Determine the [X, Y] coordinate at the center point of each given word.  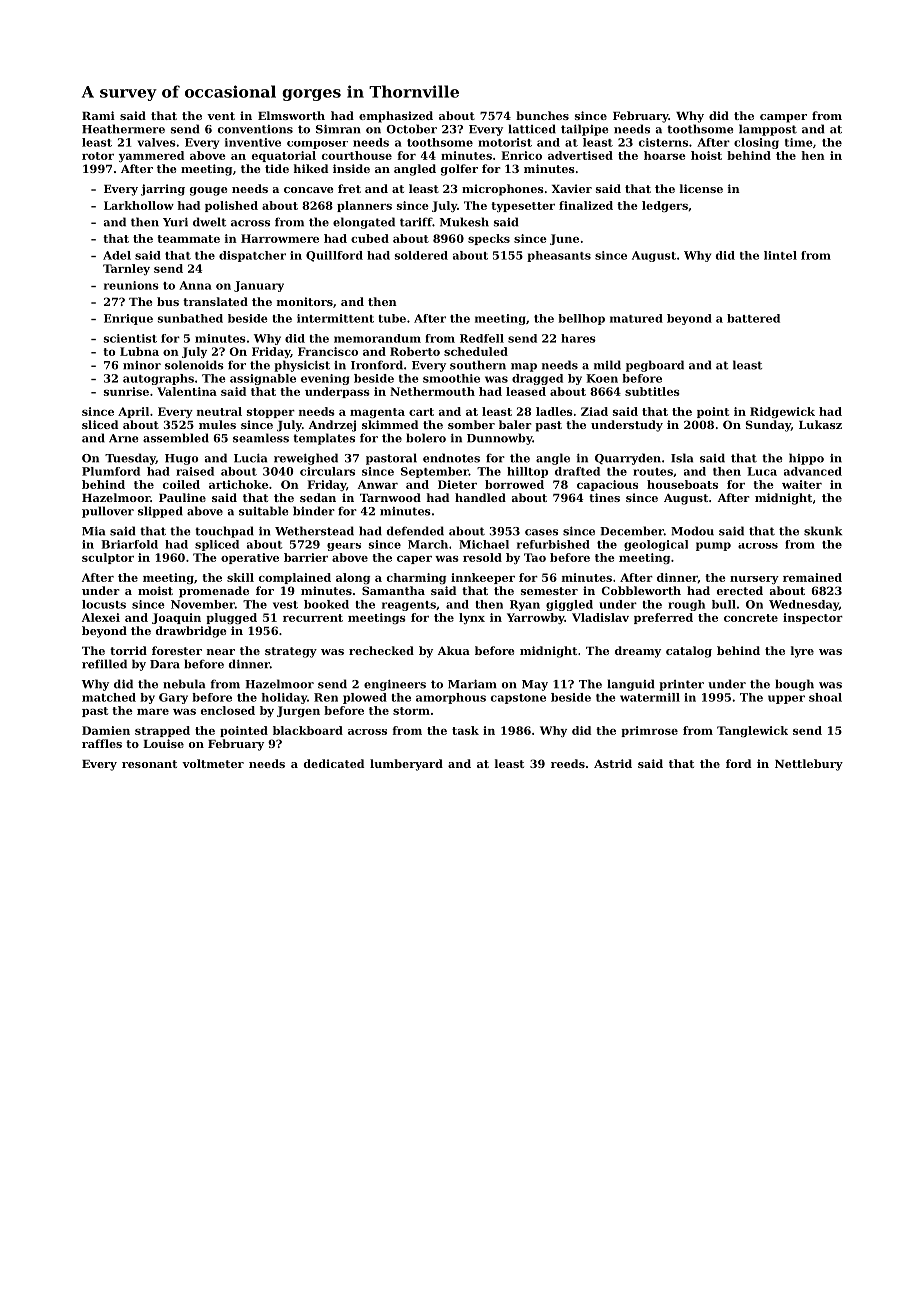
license [701, 188]
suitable [263, 511]
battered [753, 318]
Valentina [187, 391]
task [465, 730]
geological [656, 545]
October [411, 129]
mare [153, 712]
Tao [535, 557]
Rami [98, 115]
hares [578, 338]
